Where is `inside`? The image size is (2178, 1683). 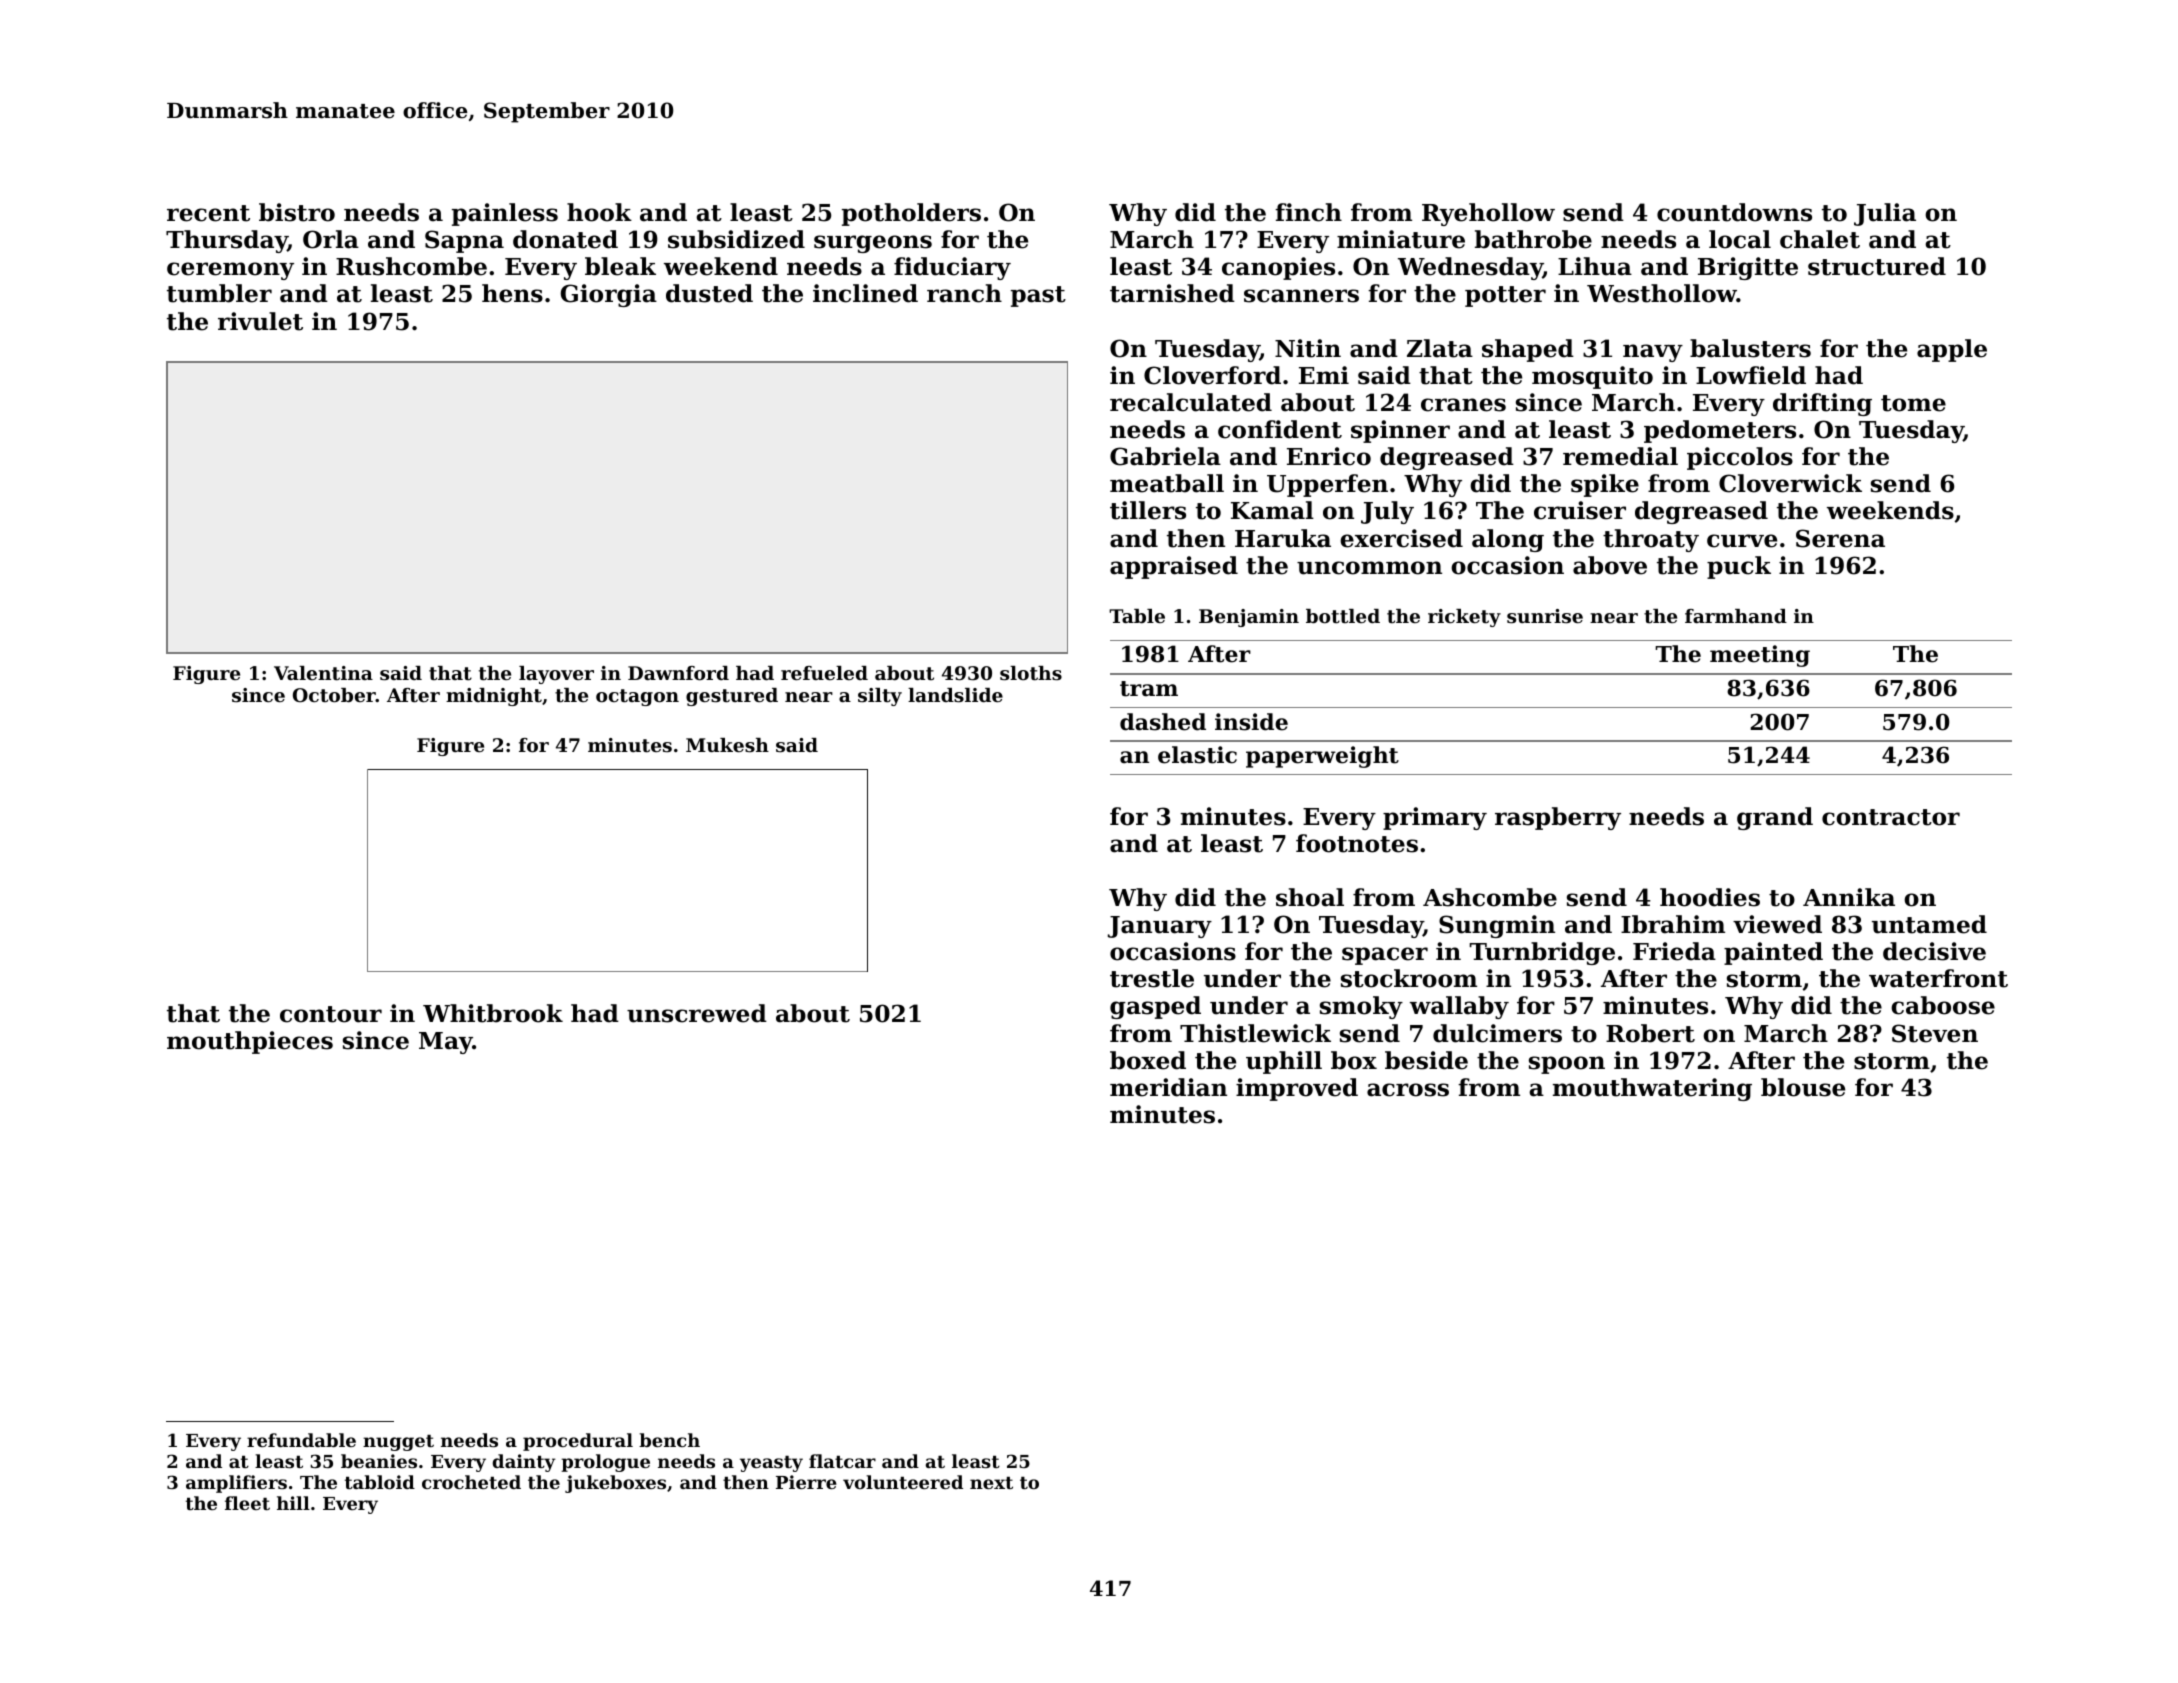
inside is located at coordinates (1251, 722).
